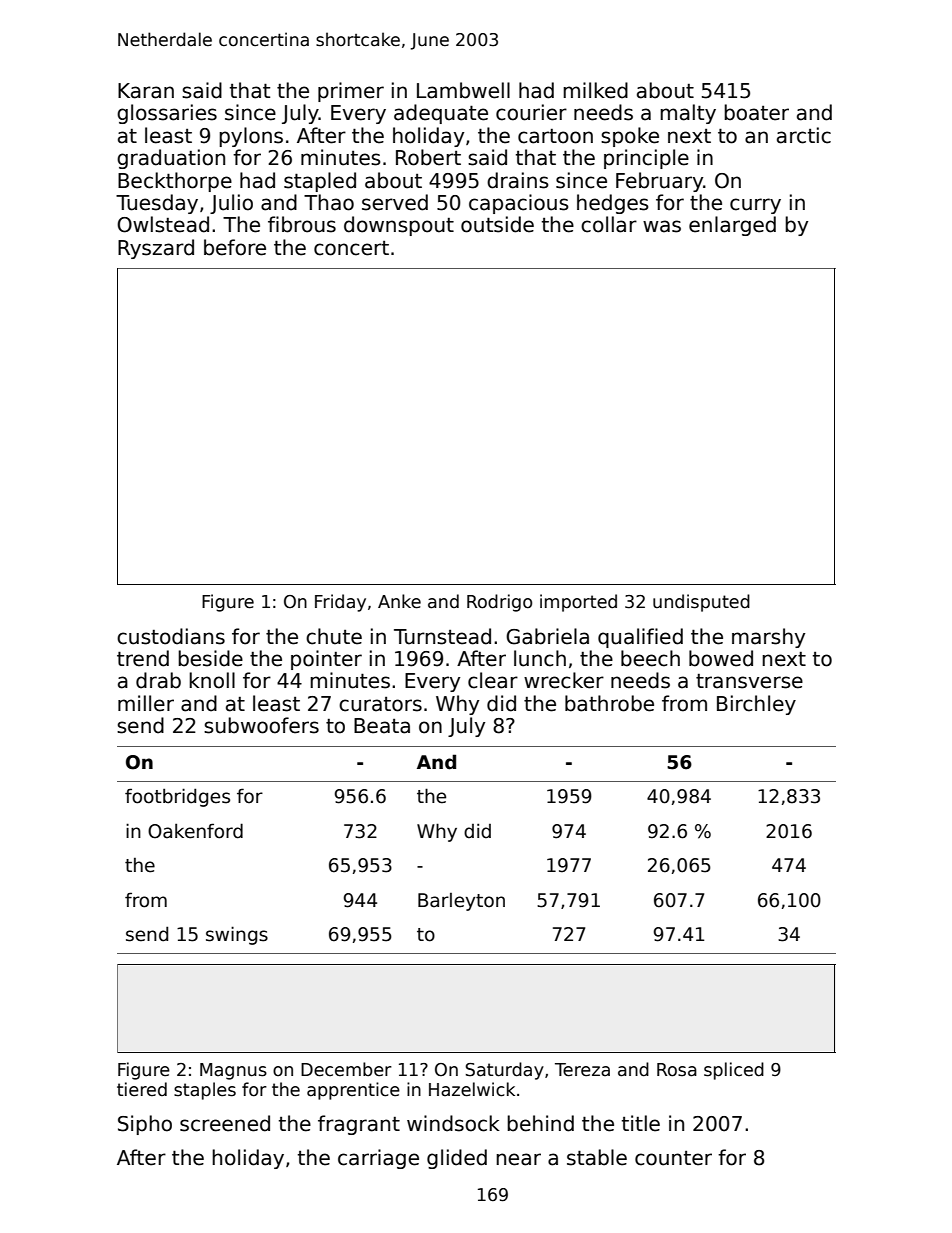 The width and height of the page is (952, 1233). What do you see at coordinates (701, 603) in the page?
I see `undisputed` at bounding box center [701, 603].
